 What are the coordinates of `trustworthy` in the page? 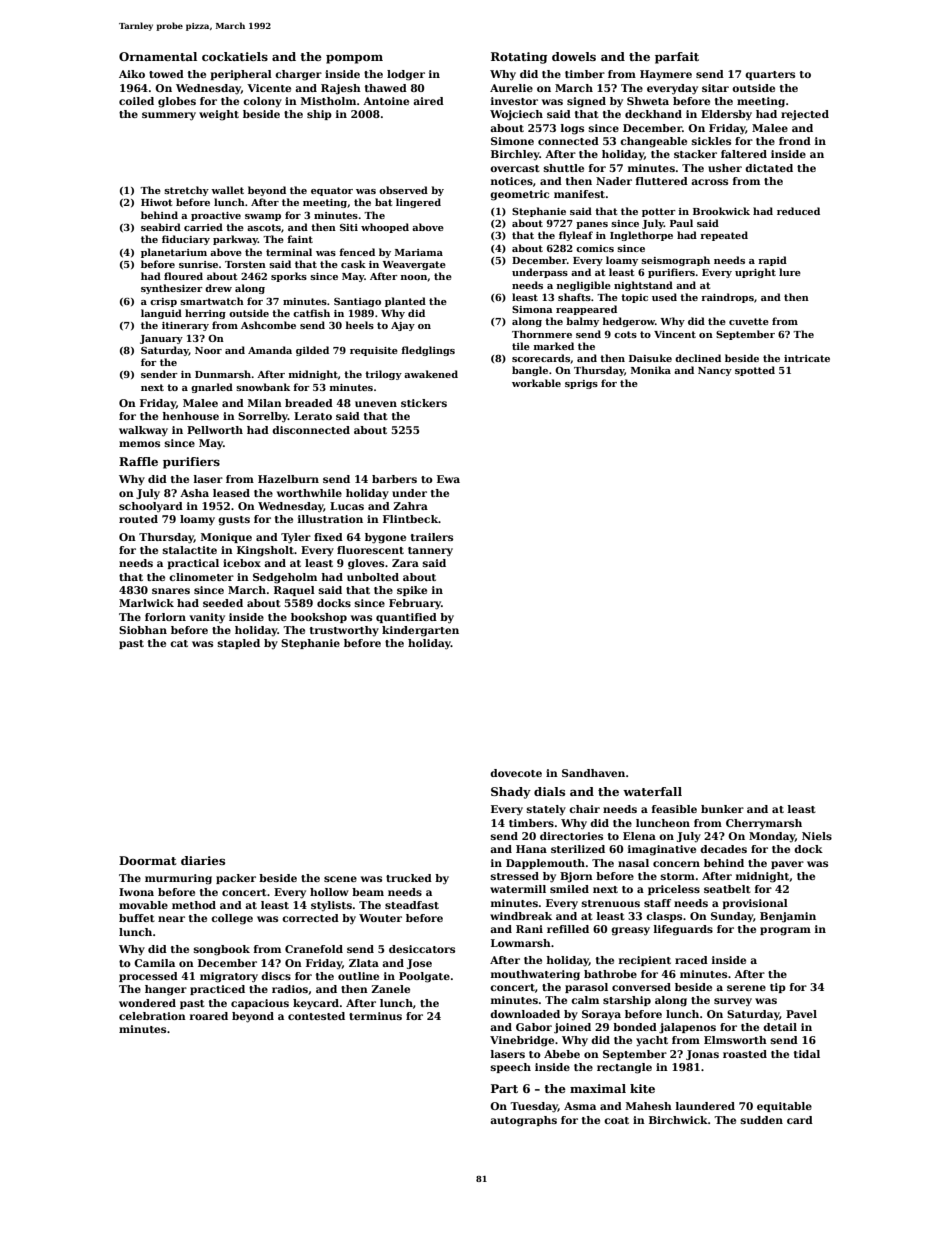 It's located at (344, 631).
